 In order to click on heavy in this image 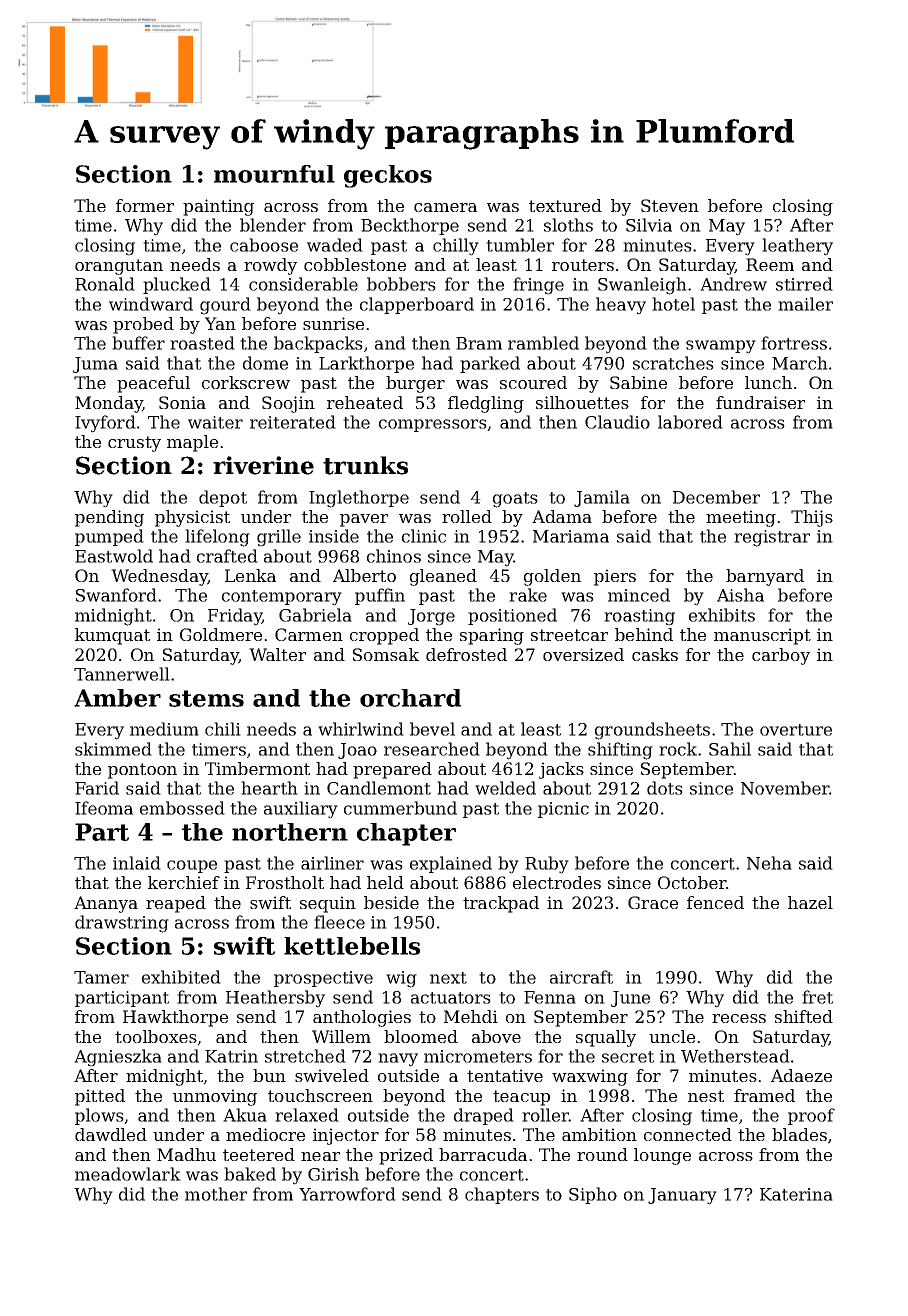, I will do `click(621, 306)`.
